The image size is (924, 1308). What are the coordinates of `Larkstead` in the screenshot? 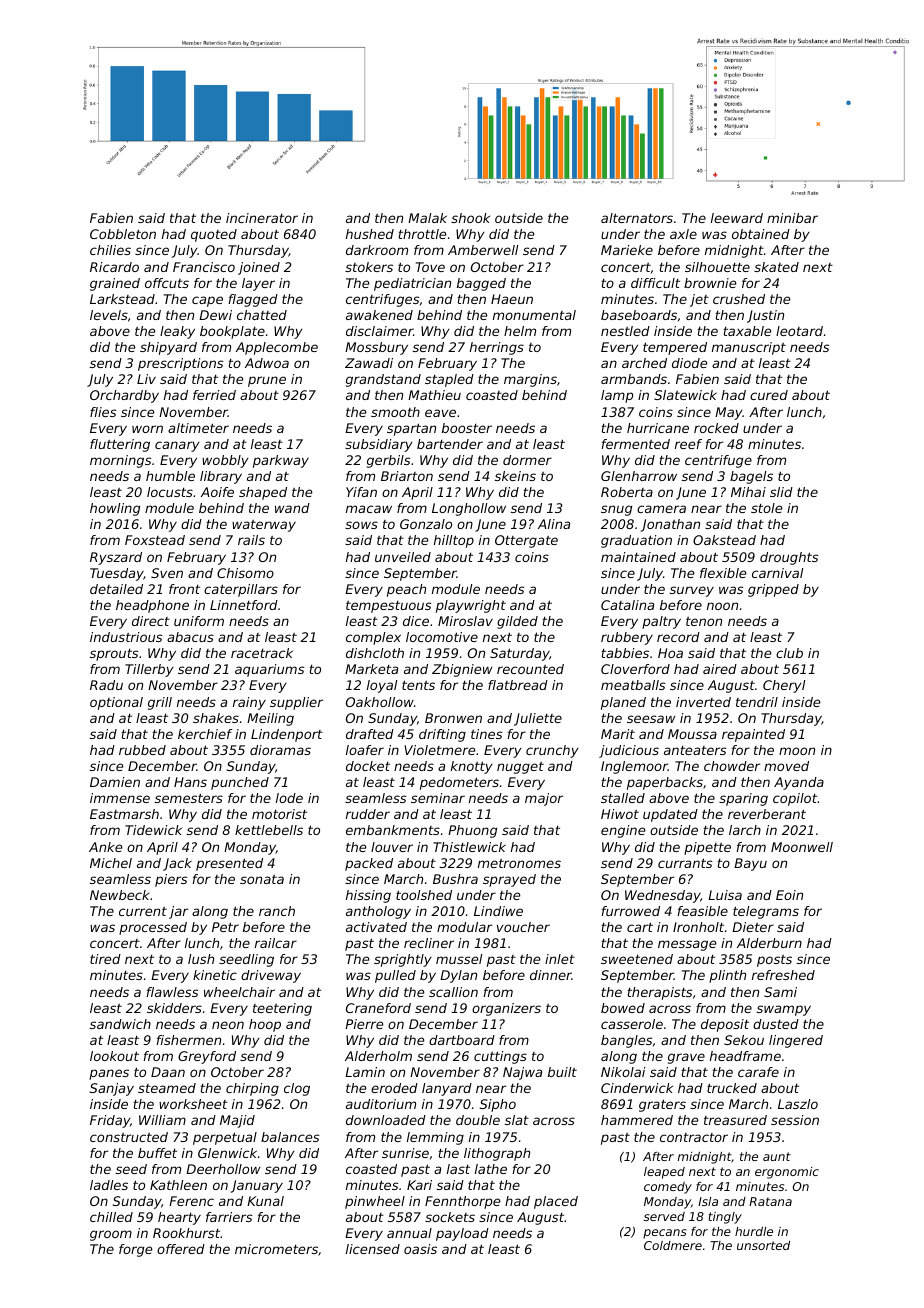 It's located at (122, 299).
